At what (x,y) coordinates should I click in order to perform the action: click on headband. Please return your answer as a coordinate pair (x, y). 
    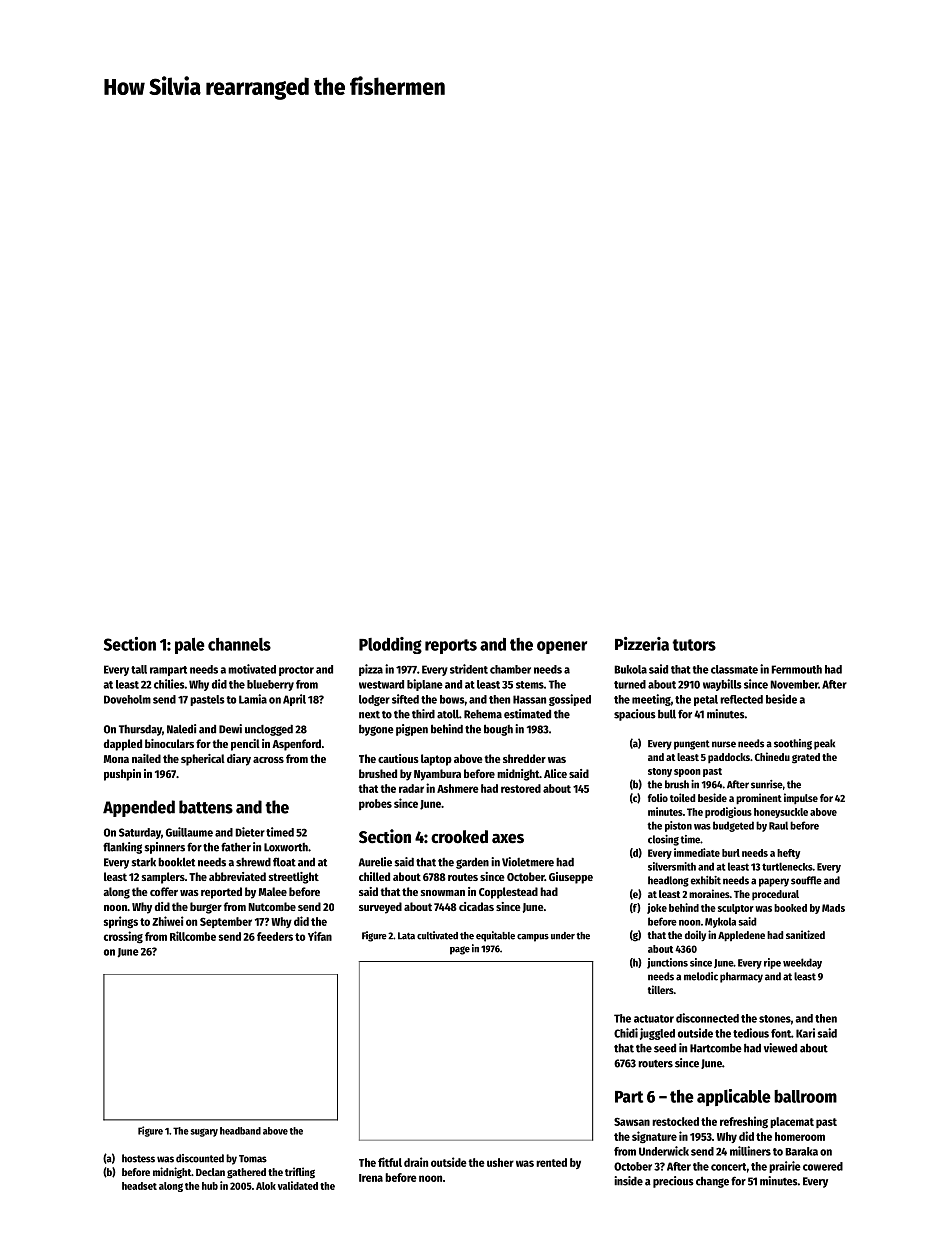
    Looking at the image, I should click on (240, 1131).
